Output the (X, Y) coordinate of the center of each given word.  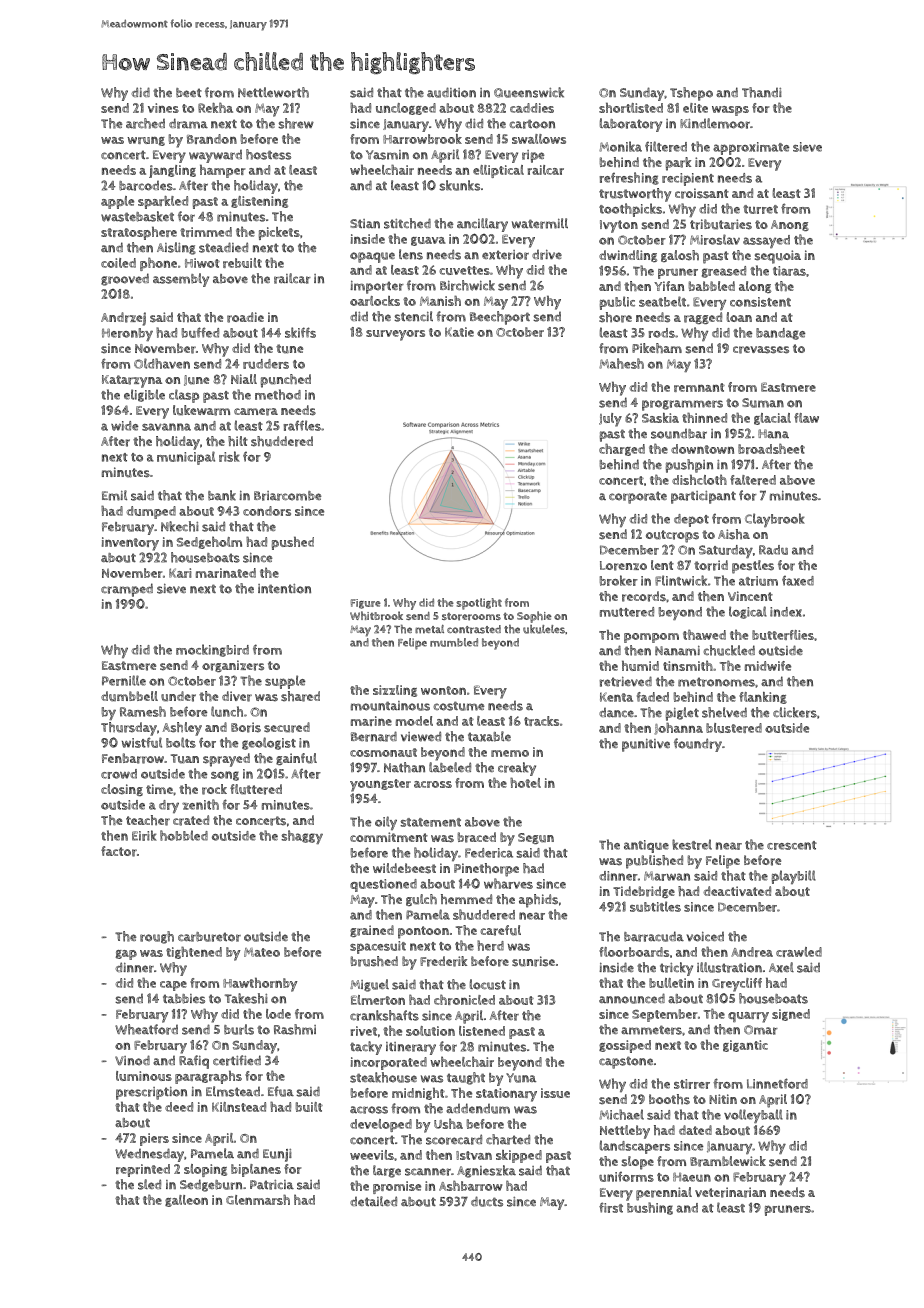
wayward (215, 156)
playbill (794, 877)
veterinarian (730, 1192)
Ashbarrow (471, 1185)
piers (154, 1139)
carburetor (209, 937)
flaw (806, 418)
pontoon (423, 932)
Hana (773, 433)
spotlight (479, 604)
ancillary (482, 225)
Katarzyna (132, 381)
